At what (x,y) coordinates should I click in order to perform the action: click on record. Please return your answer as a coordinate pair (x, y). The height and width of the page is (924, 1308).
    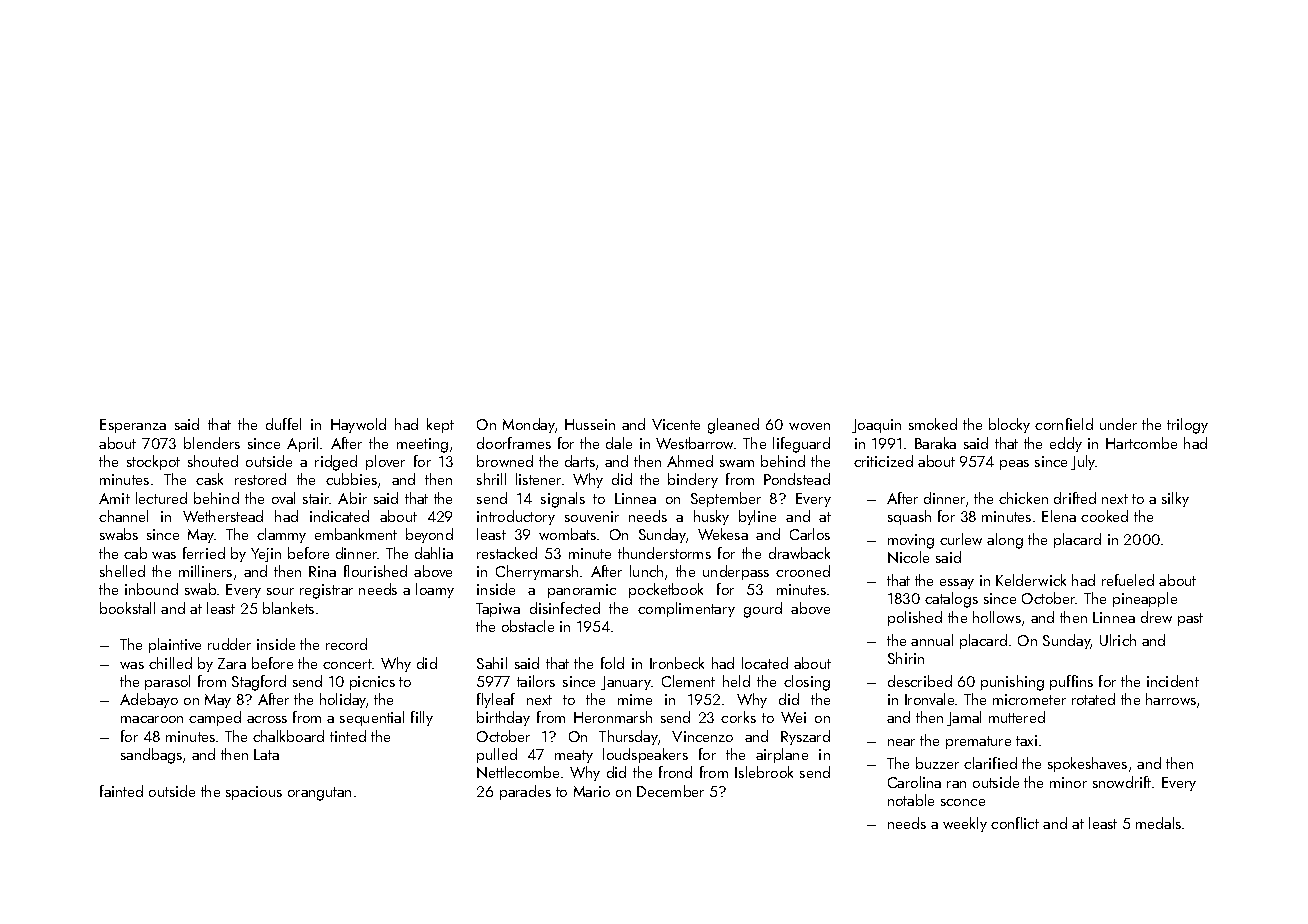
    Looking at the image, I should click on (346, 644).
